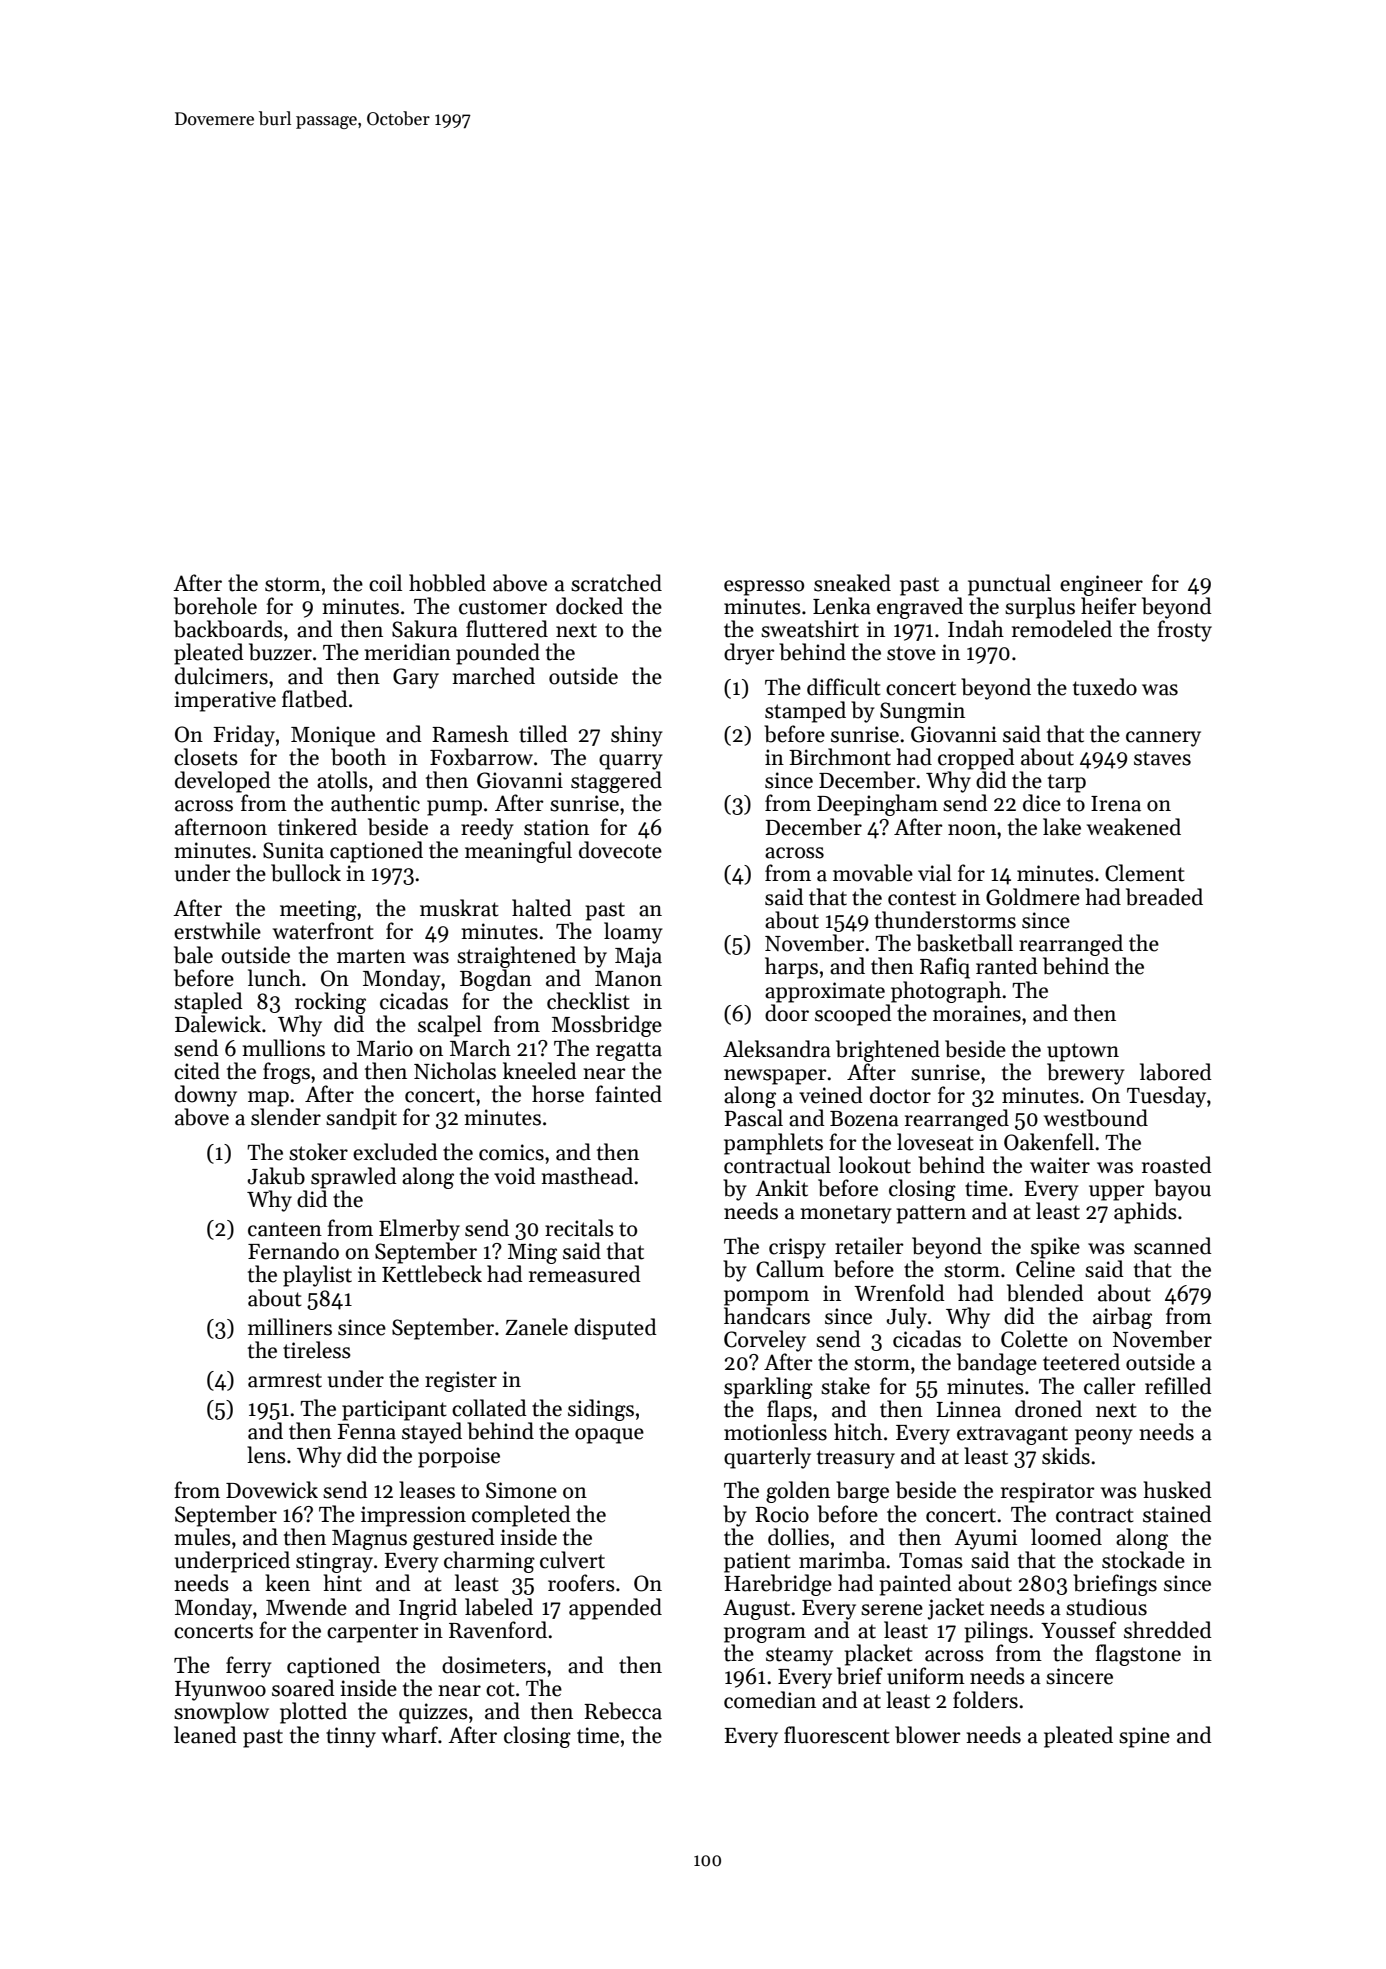  What do you see at coordinates (197, 1071) in the screenshot?
I see `cited` at bounding box center [197, 1071].
